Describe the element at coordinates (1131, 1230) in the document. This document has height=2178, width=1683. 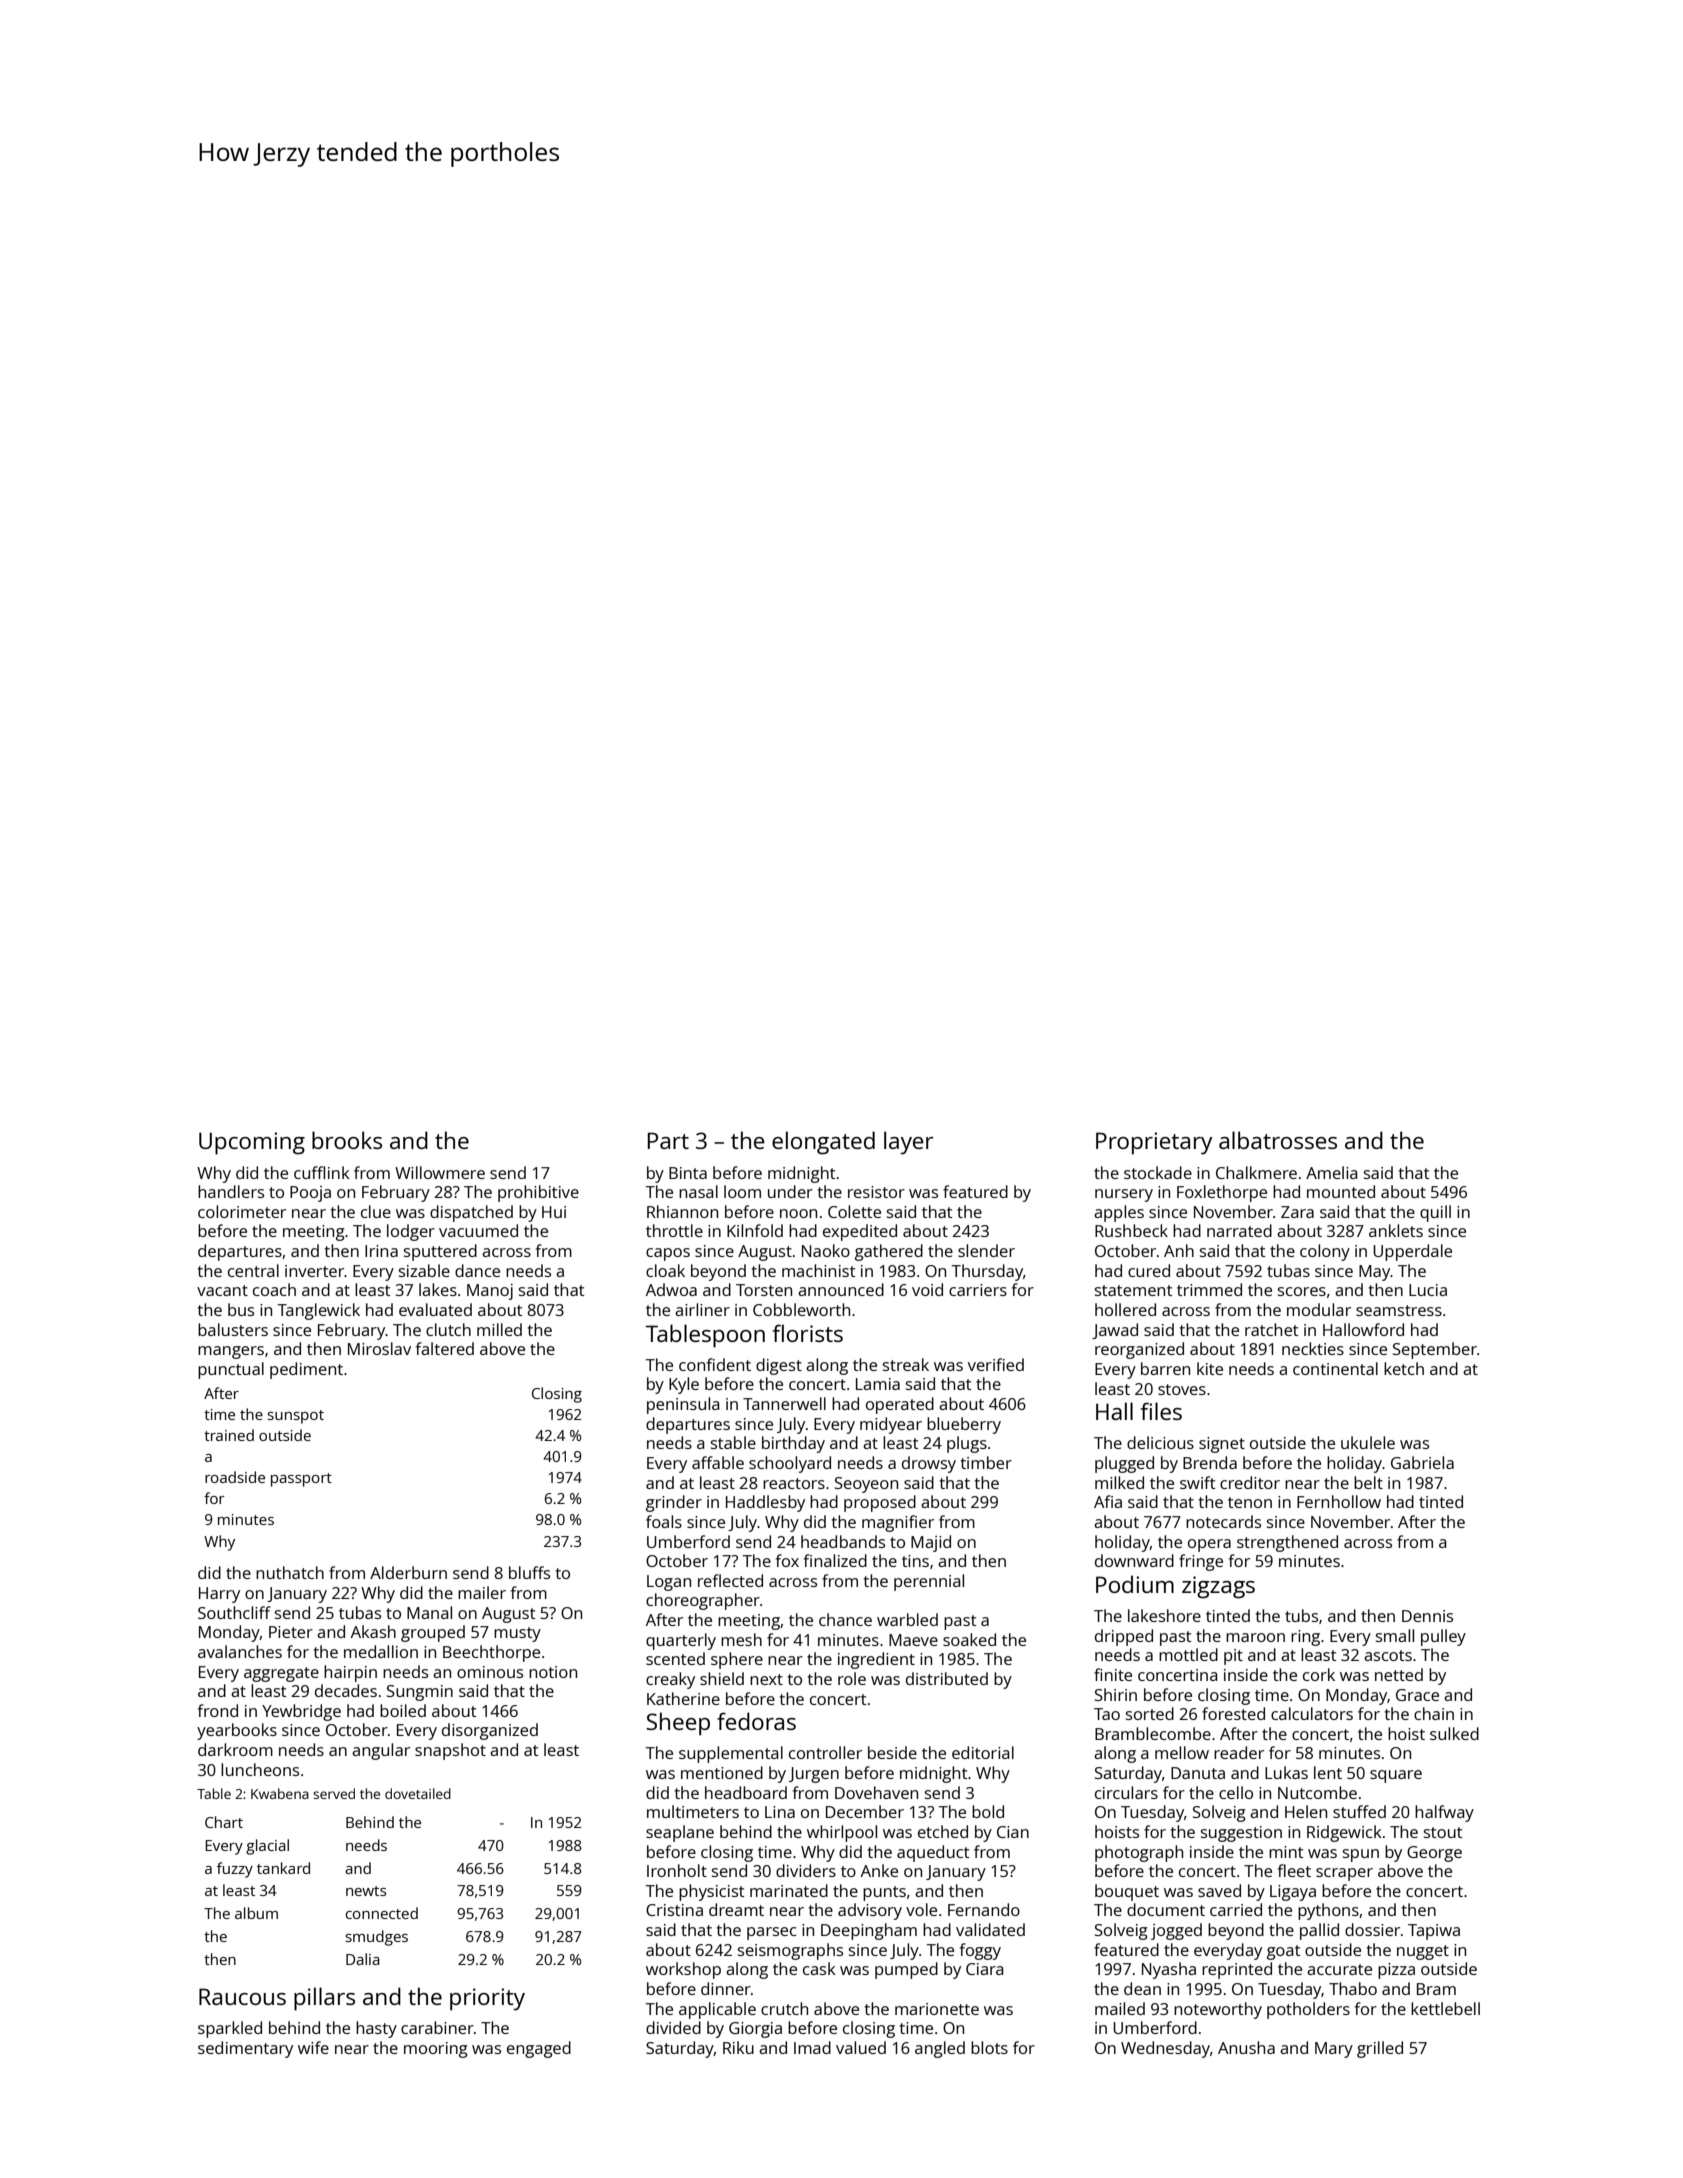
I see `Rushbeck` at that location.
